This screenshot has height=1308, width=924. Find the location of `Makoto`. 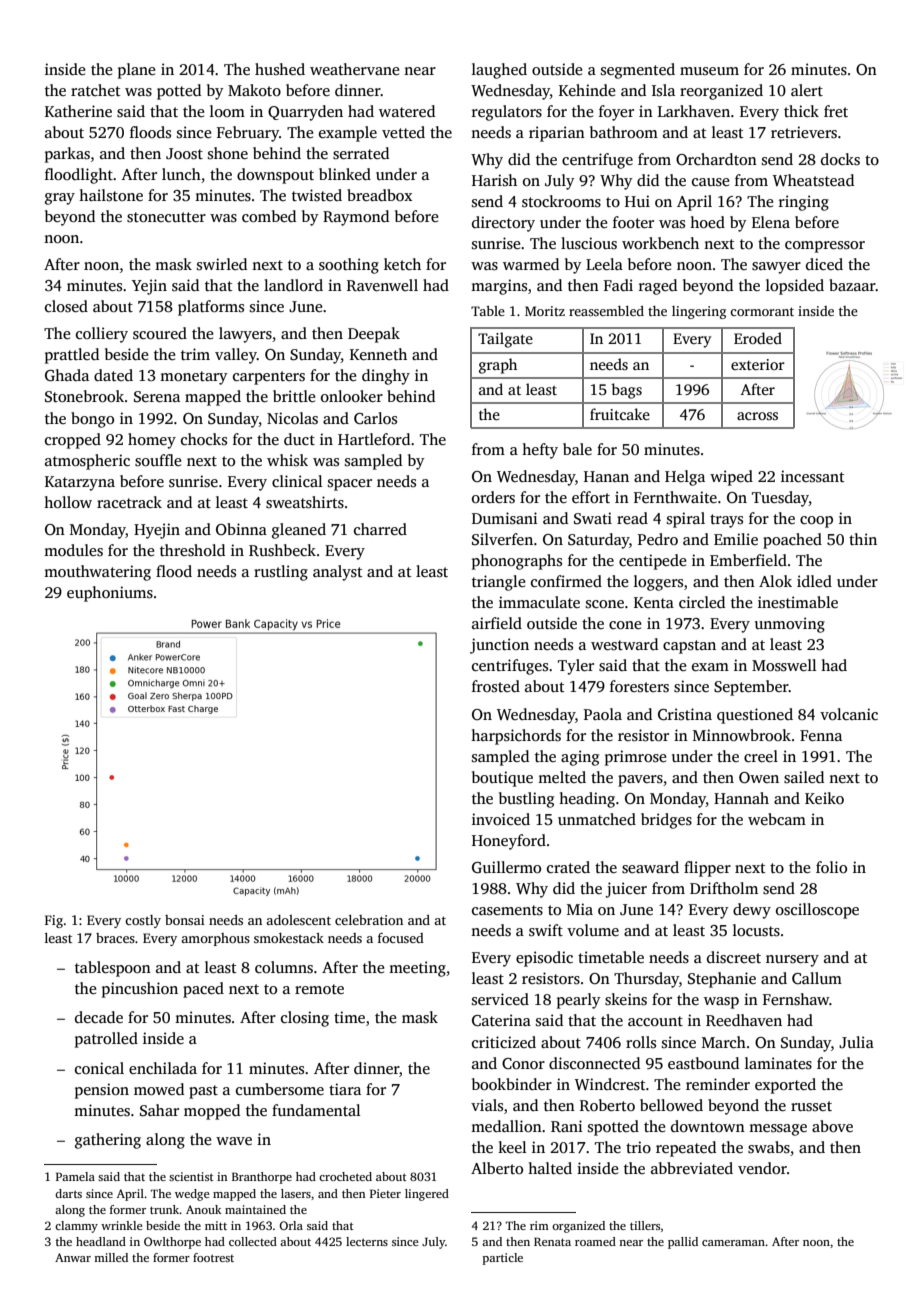

Makoto is located at coordinates (254, 90).
